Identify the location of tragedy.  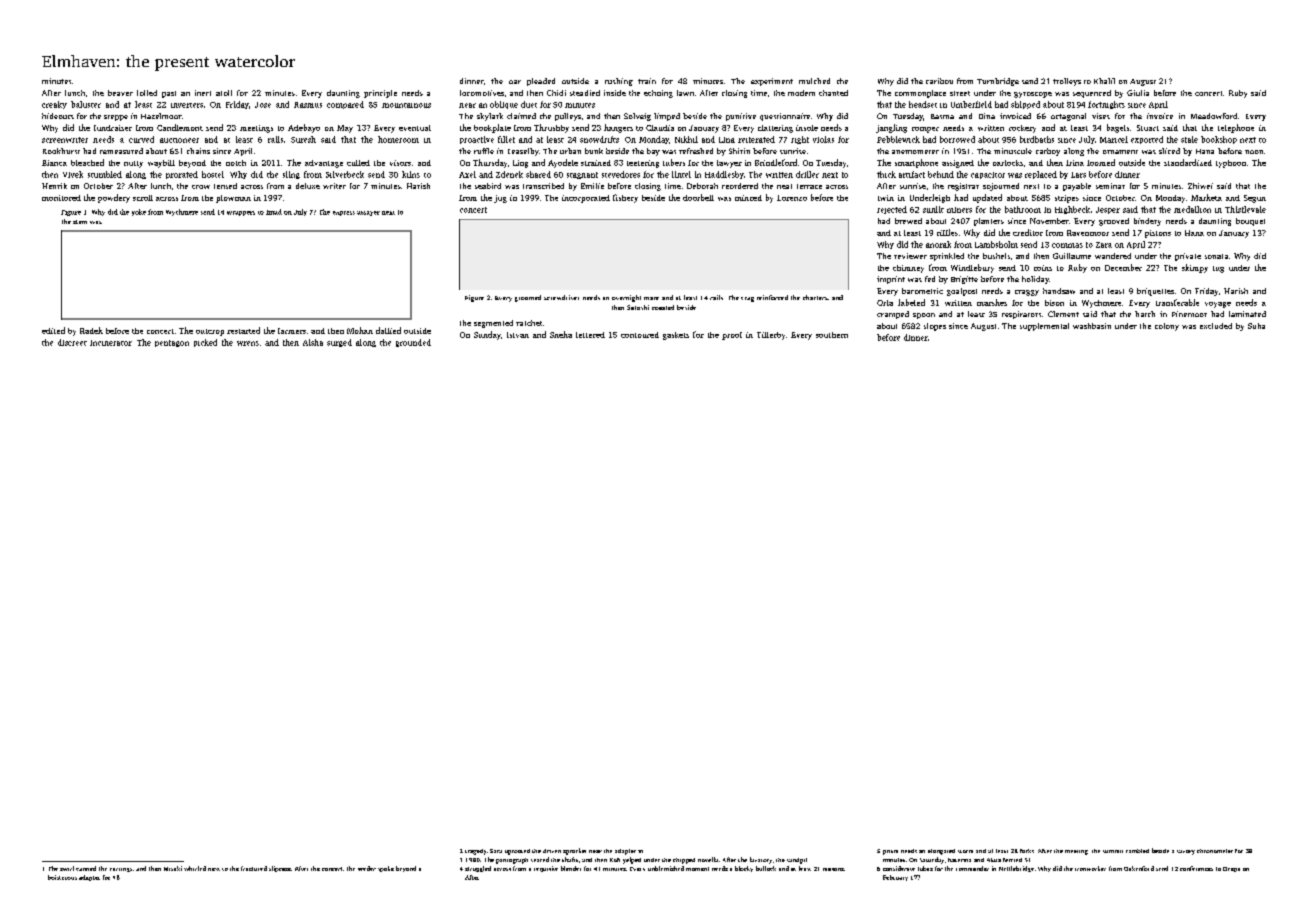
(475, 852).
